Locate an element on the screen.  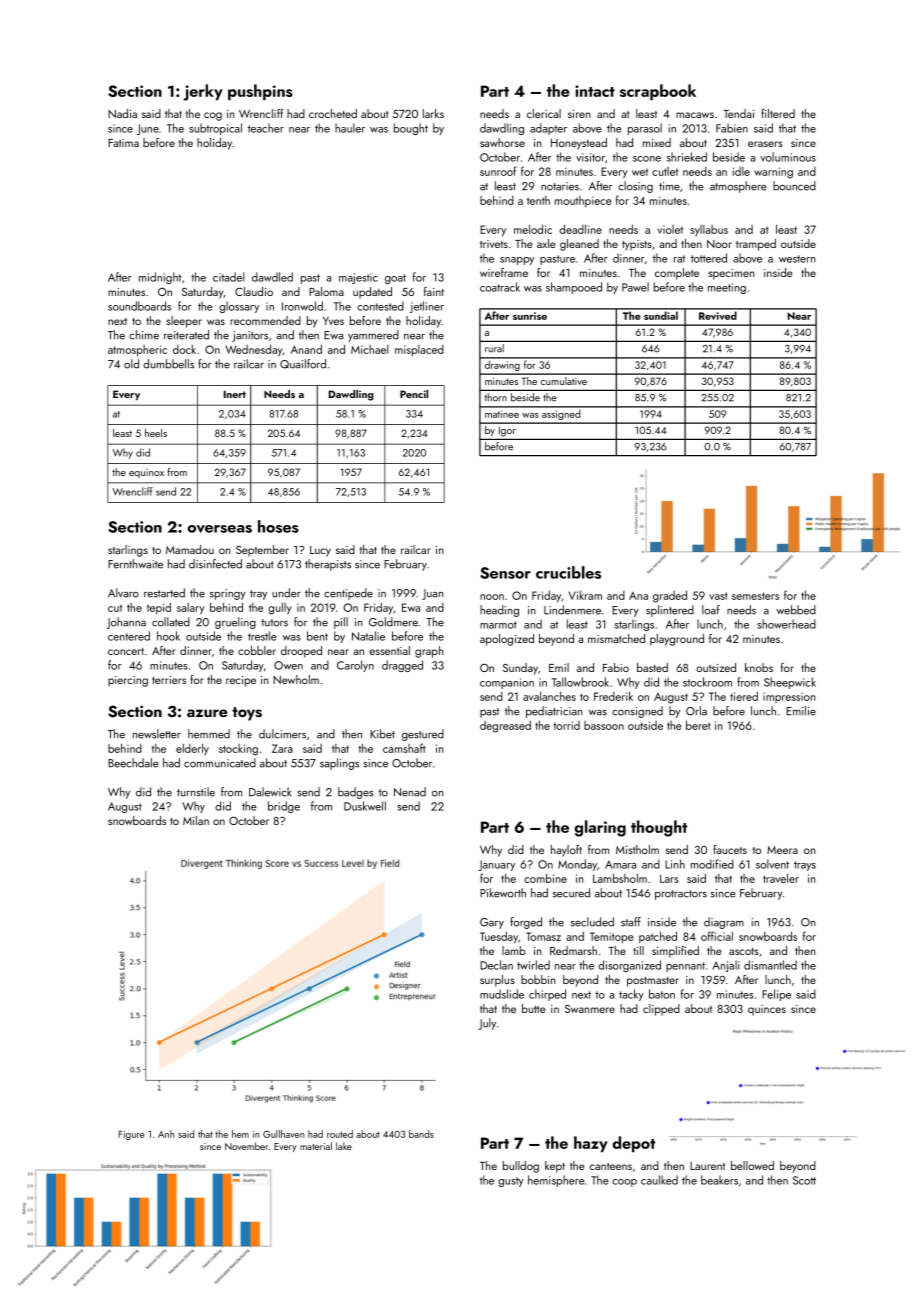
mudslide is located at coordinates (502, 994).
